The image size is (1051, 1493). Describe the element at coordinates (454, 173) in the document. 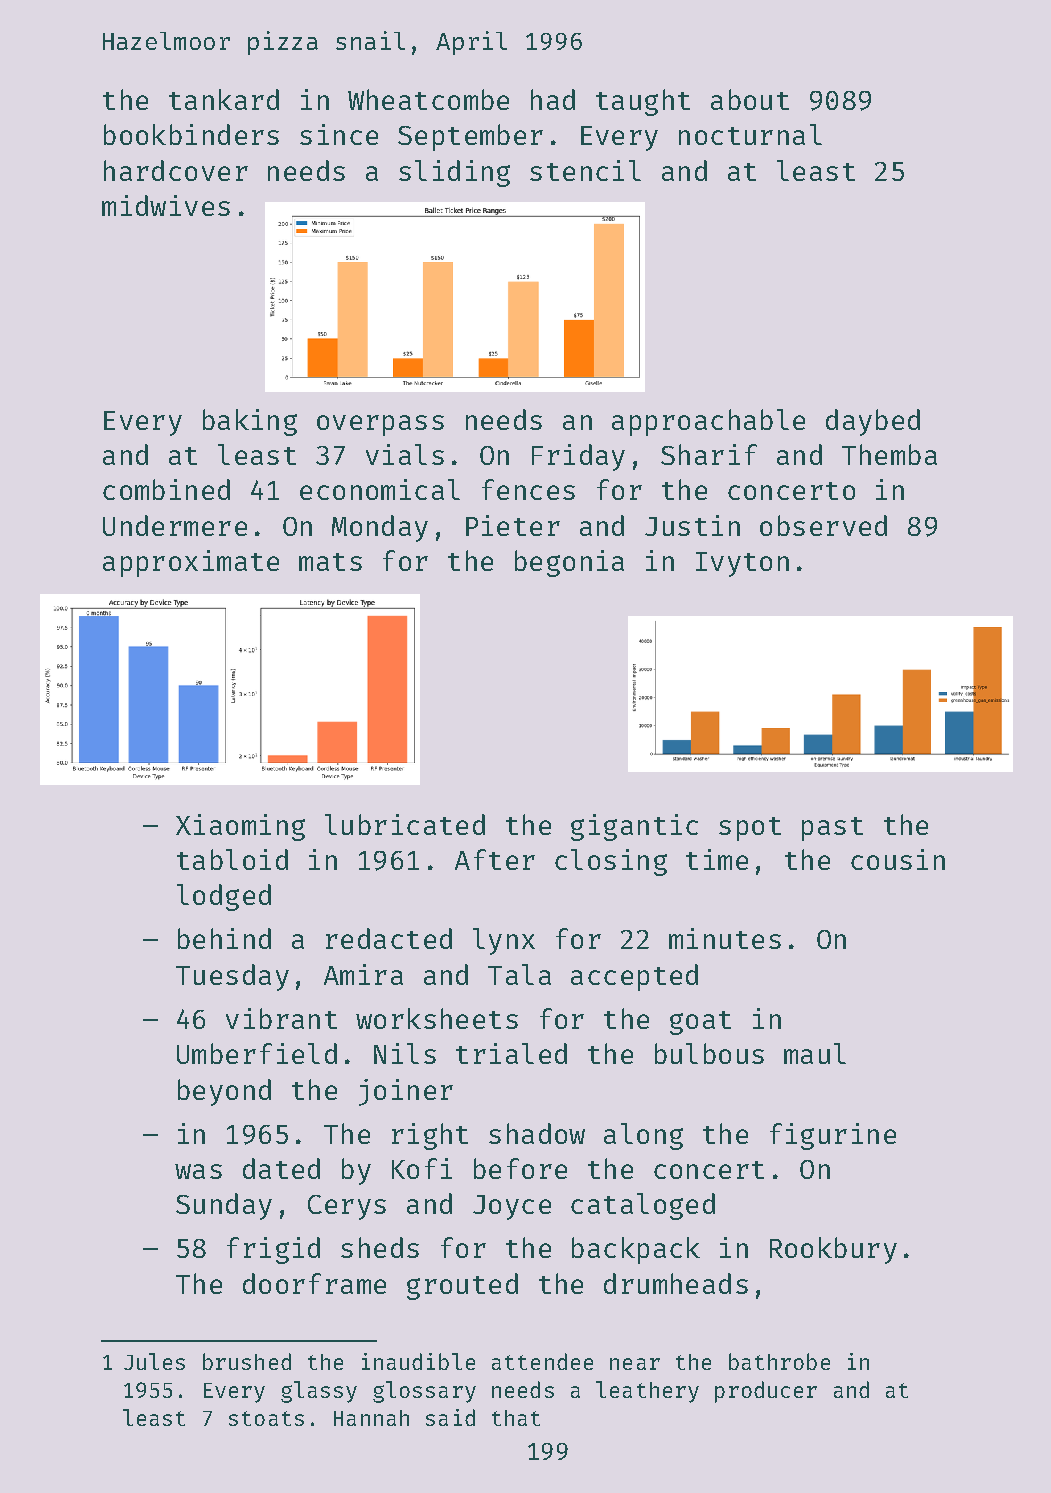

I see `sliding` at that location.
